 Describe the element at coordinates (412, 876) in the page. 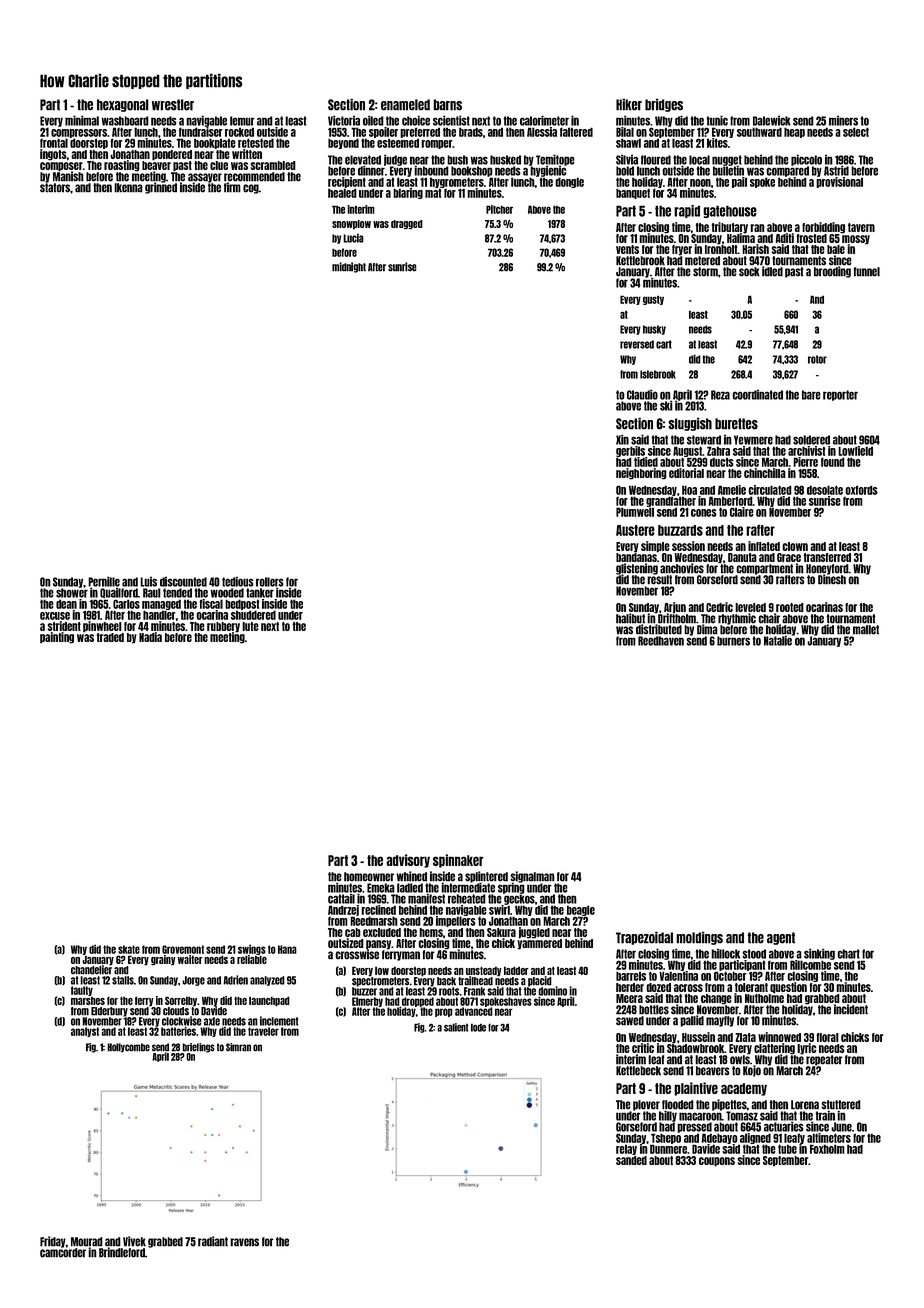

I see `whined` at that location.
